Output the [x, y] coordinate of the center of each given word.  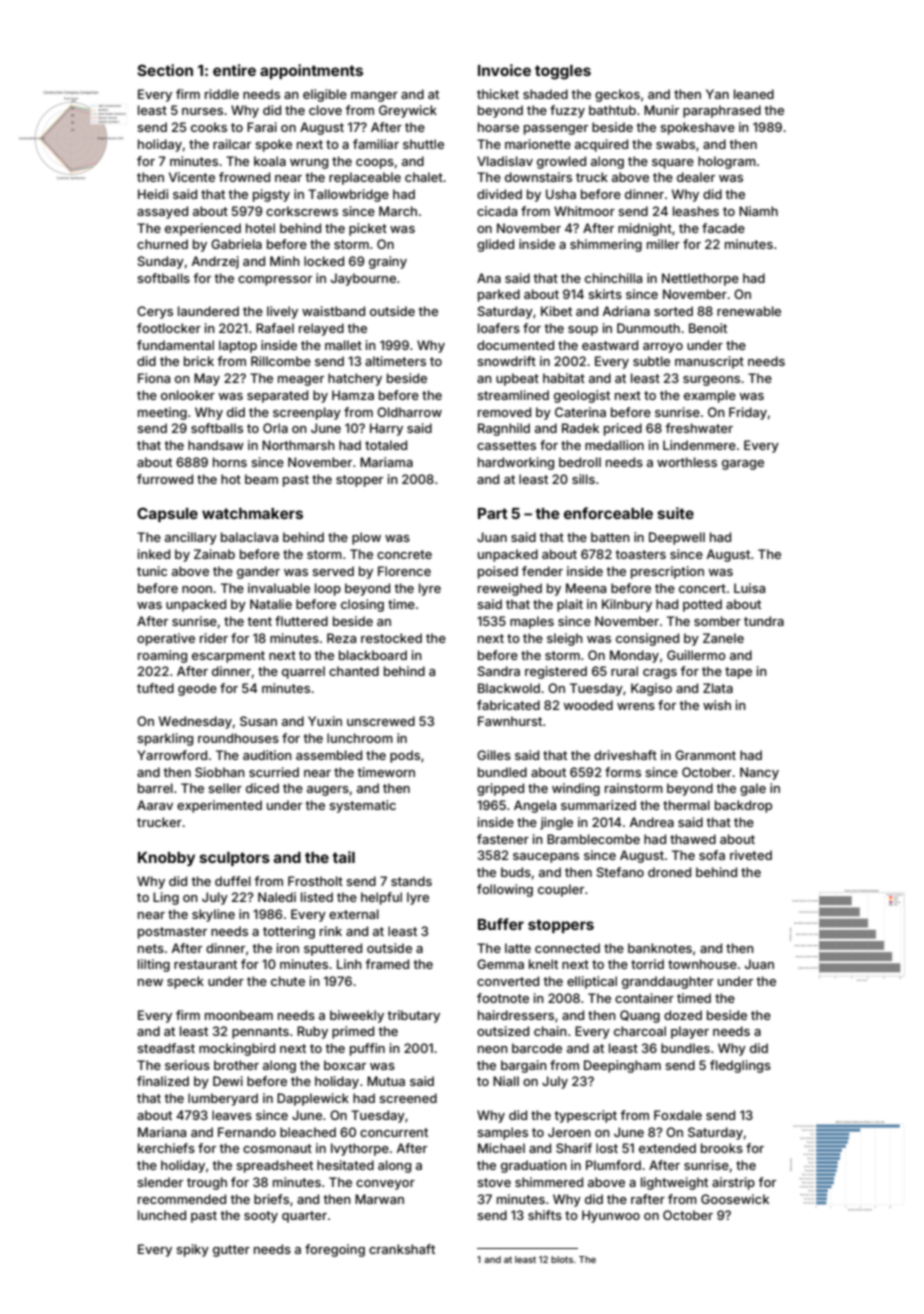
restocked [391, 638]
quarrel [303, 672]
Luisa [749, 588]
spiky [192, 1250]
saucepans [546, 858]
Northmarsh [298, 445]
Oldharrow [409, 412]
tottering [289, 932]
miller [663, 244]
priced [623, 429]
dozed [683, 1015]
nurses [202, 111]
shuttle [423, 144]
